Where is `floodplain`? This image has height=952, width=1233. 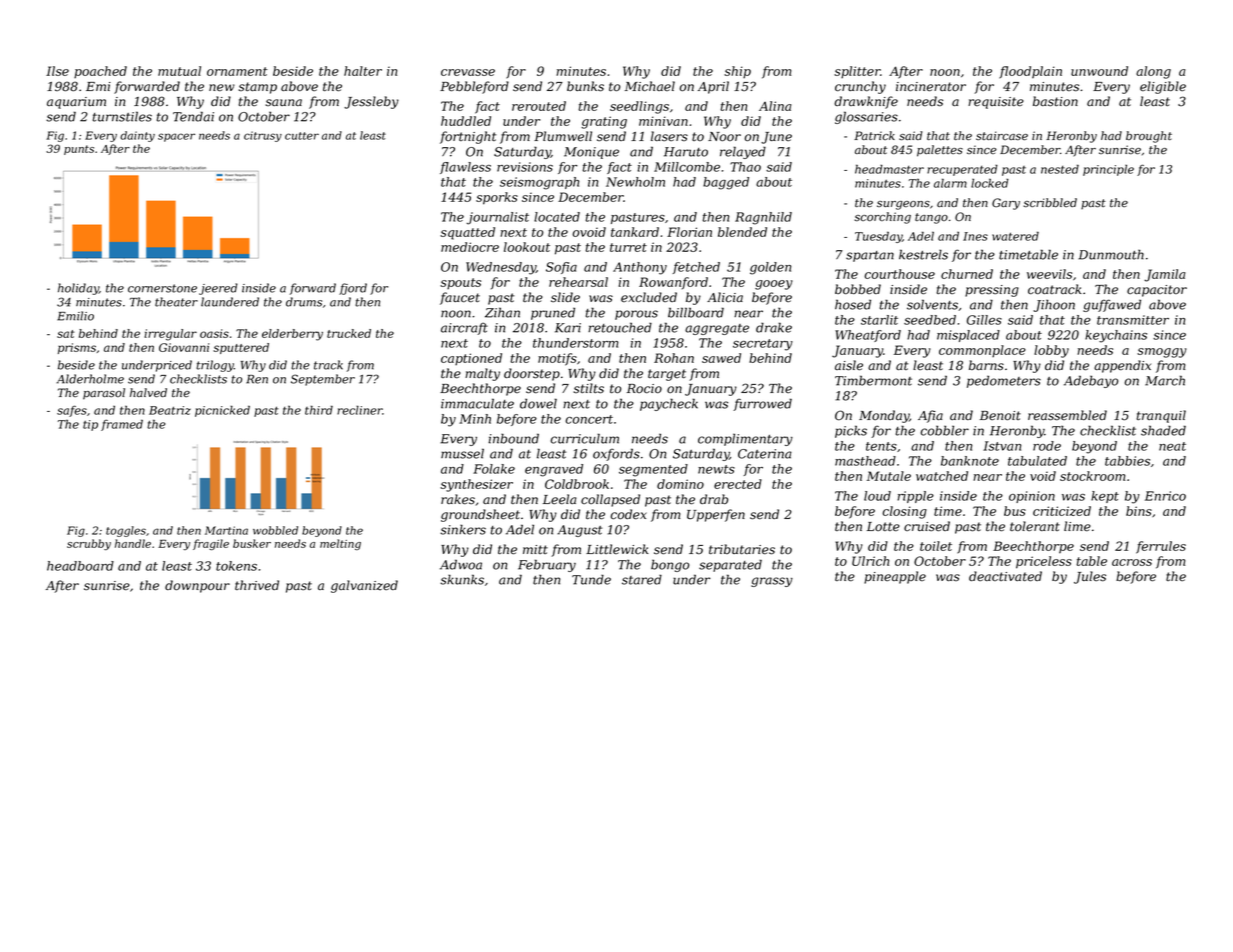
floodplain is located at coordinates (1030, 72).
